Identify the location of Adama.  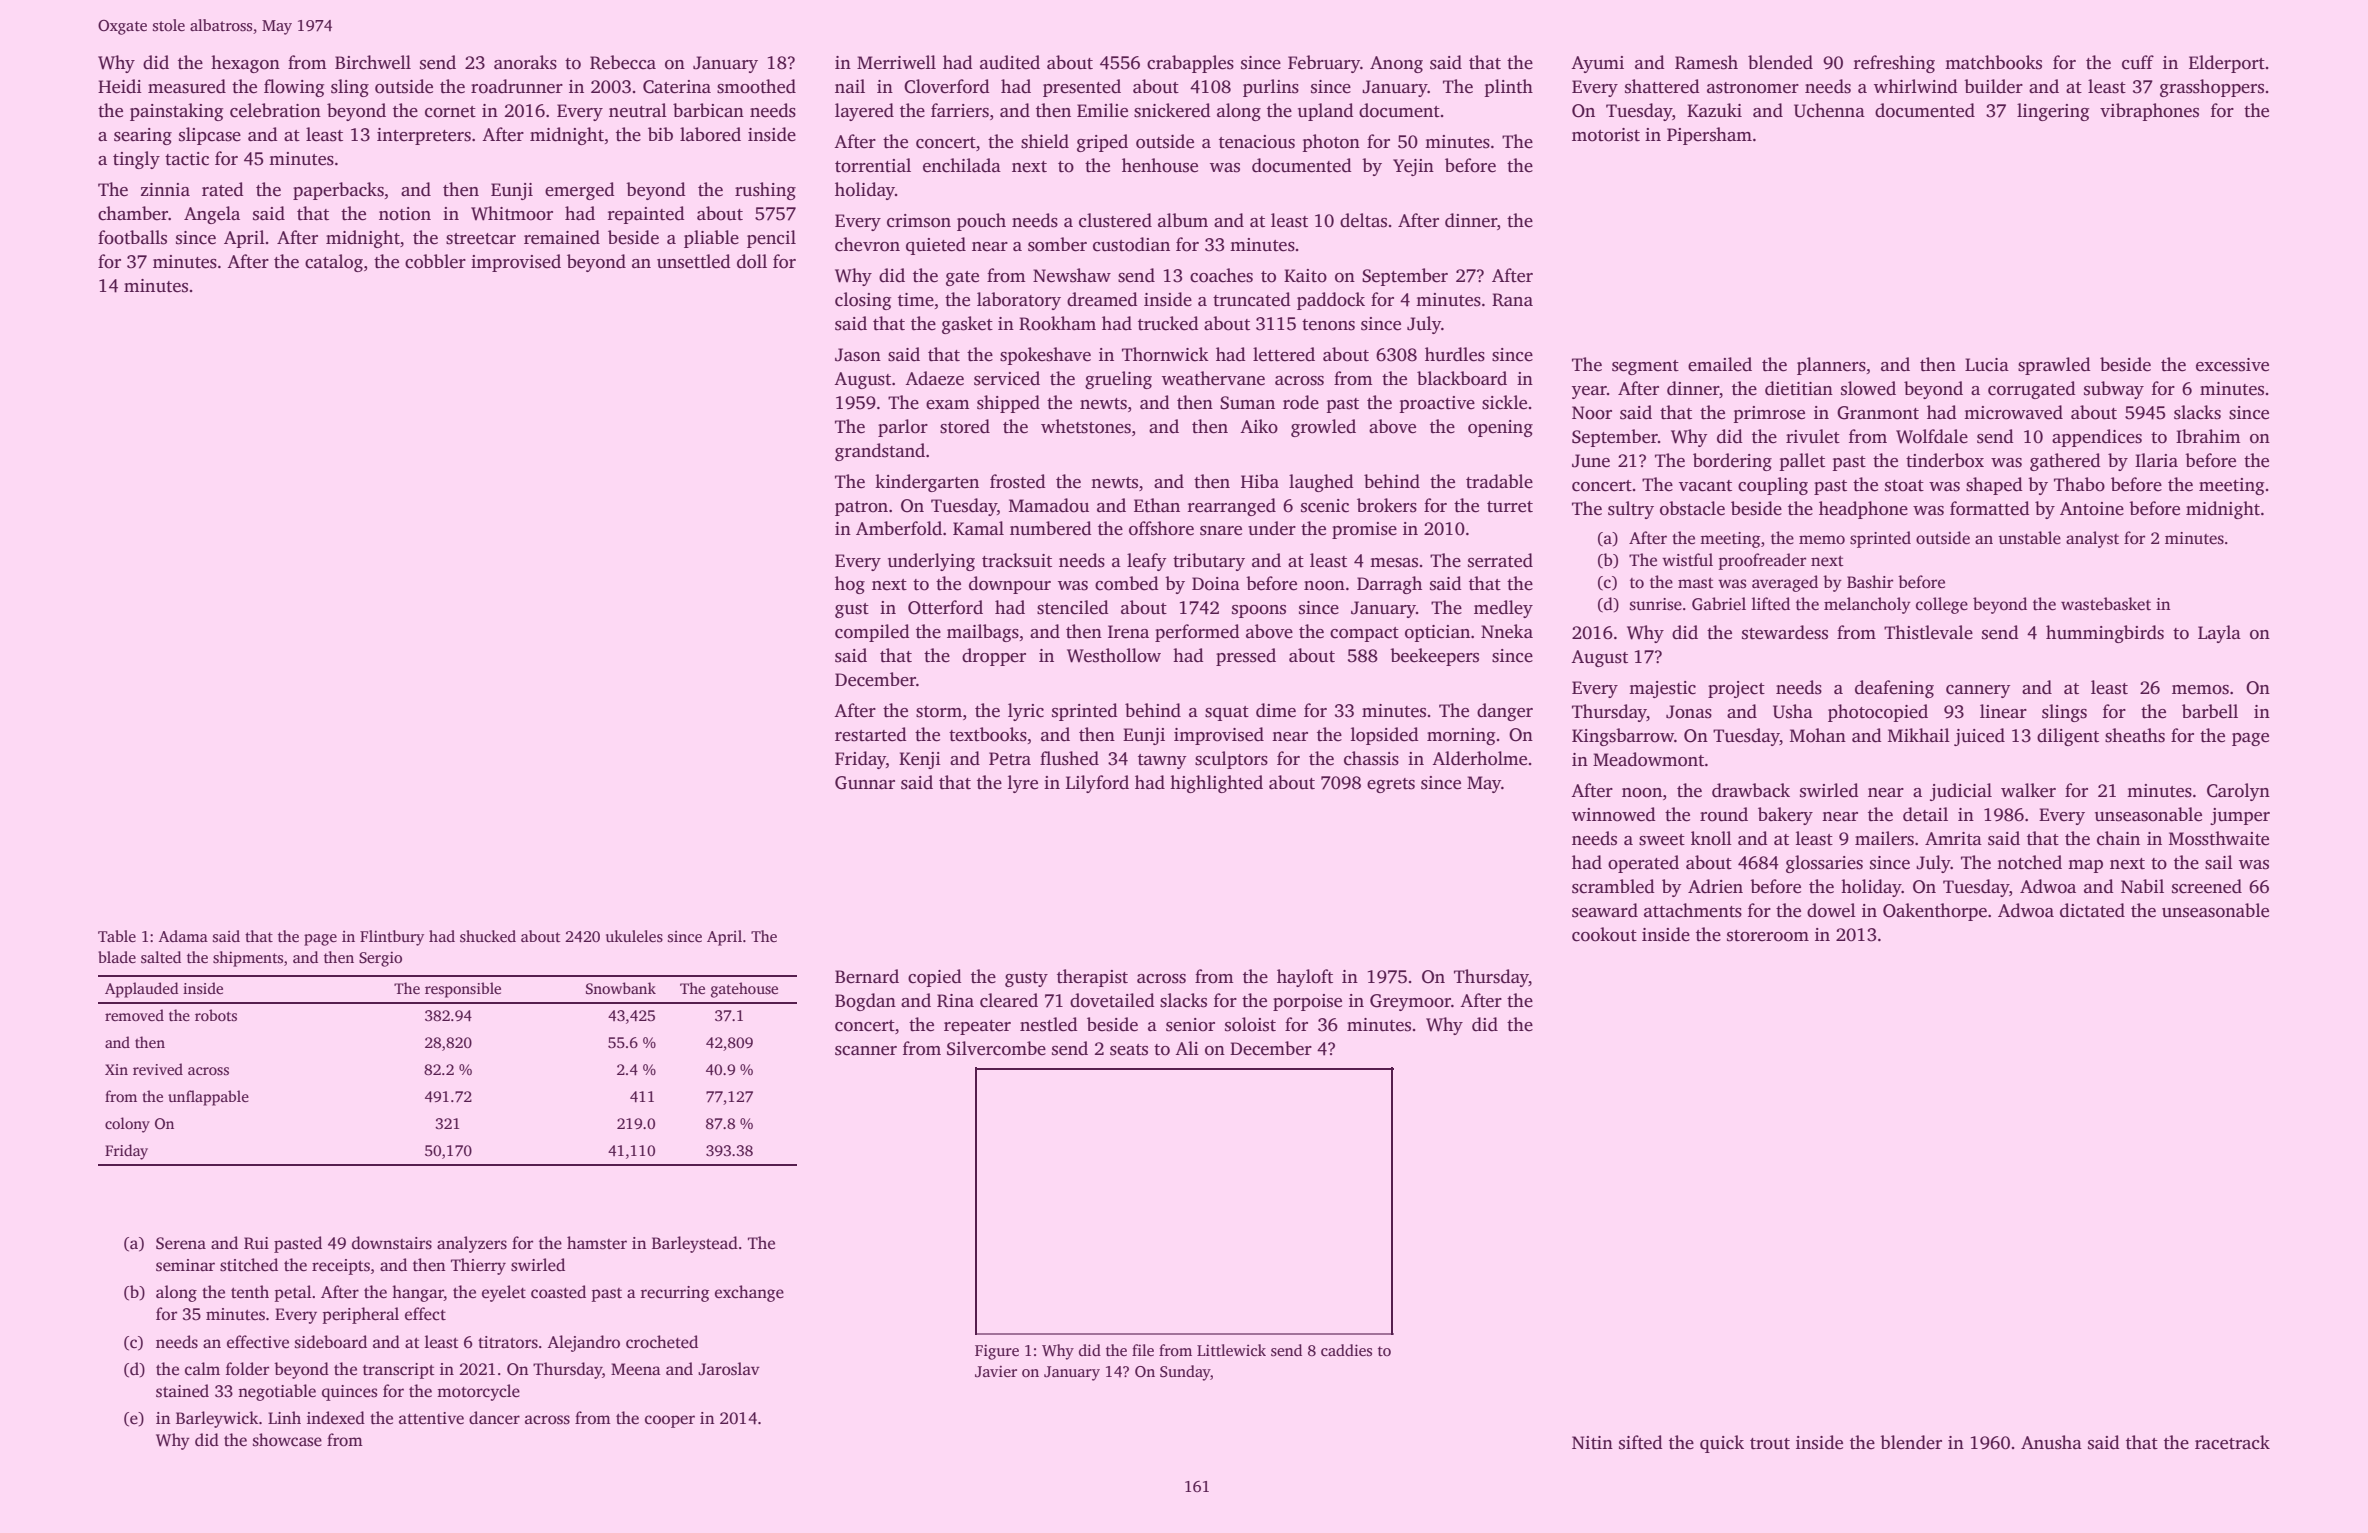
(183, 936).
